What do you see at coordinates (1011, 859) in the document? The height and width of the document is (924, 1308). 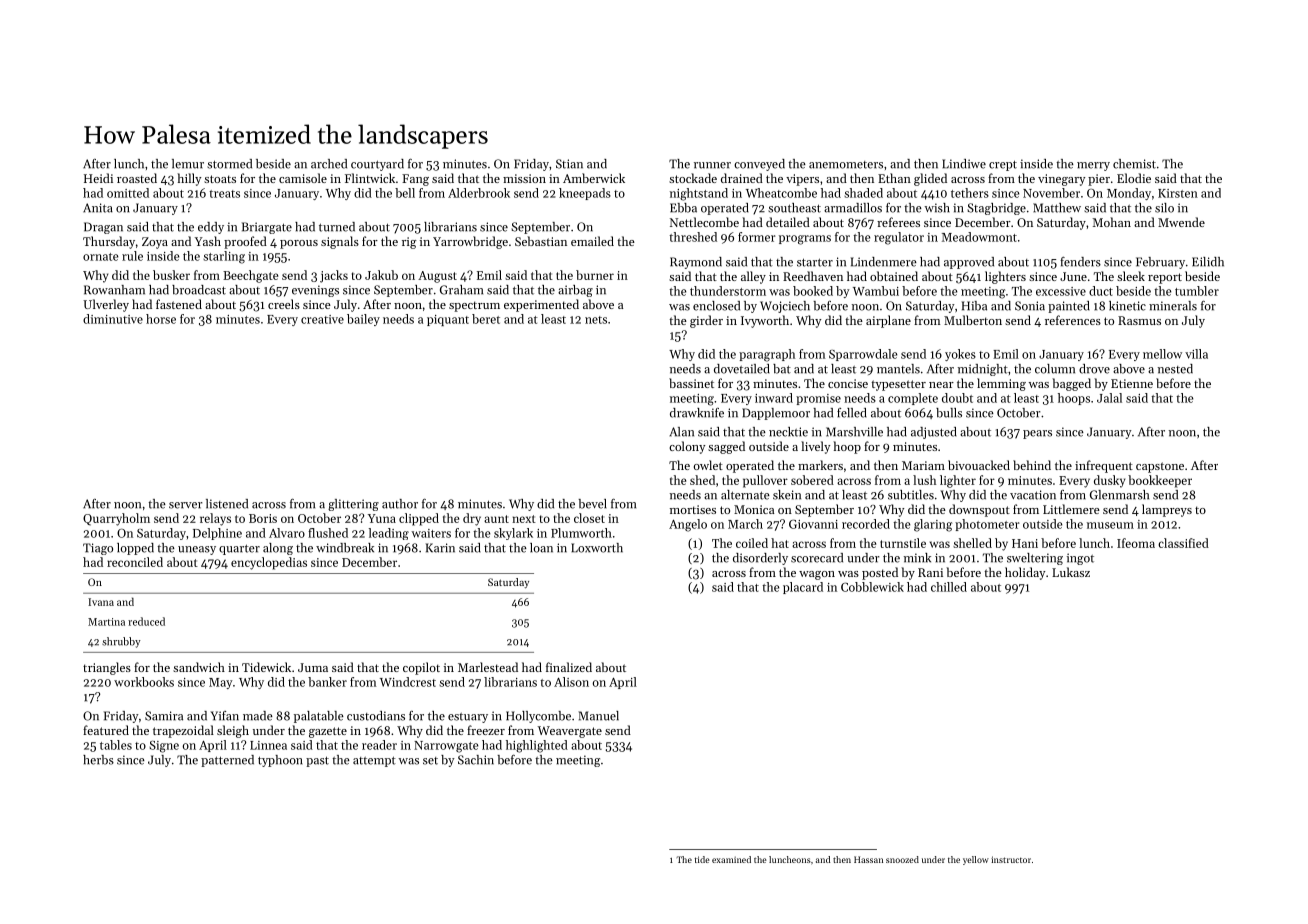 I see `instructor` at bounding box center [1011, 859].
